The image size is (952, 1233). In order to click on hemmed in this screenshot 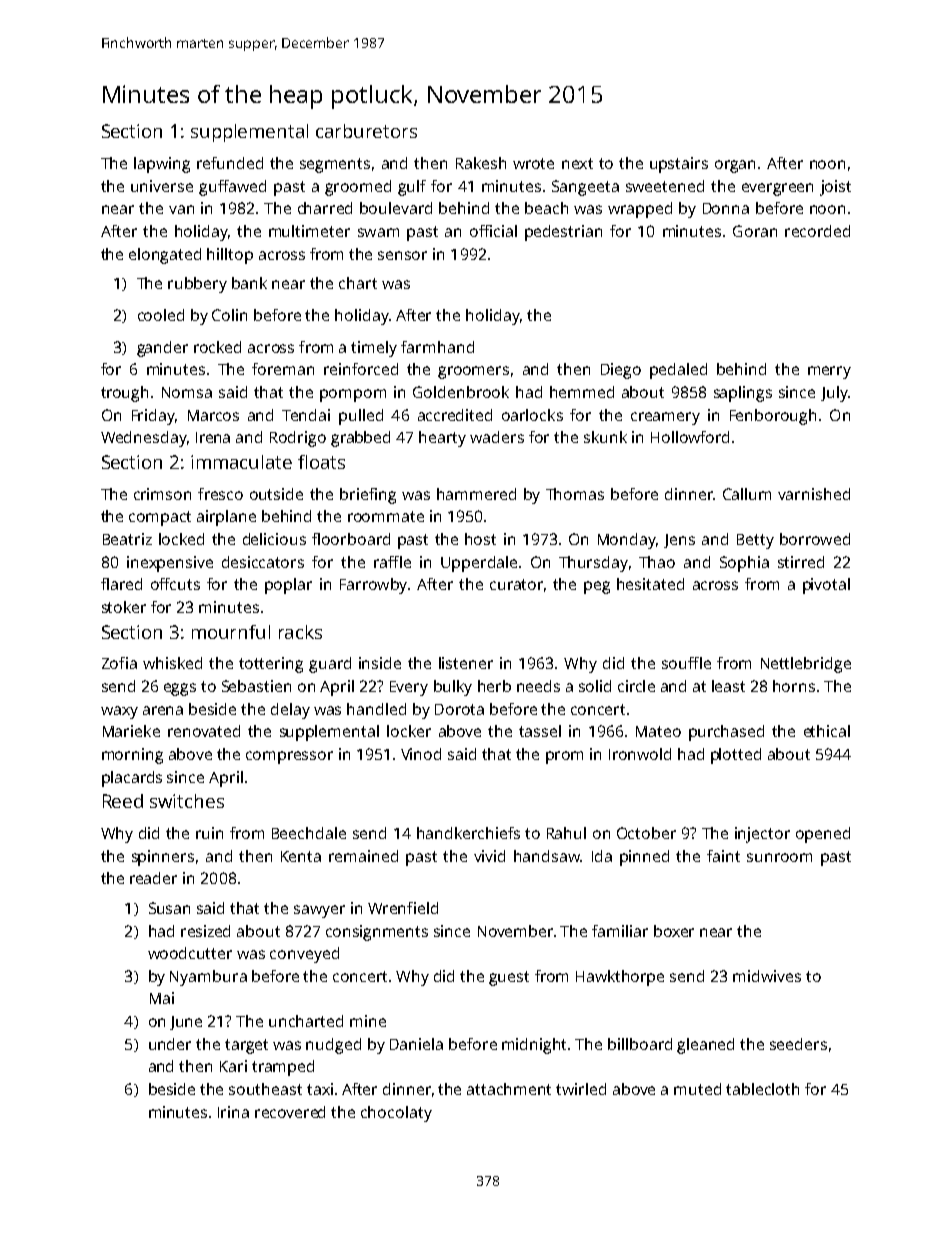, I will do `click(582, 392)`.
